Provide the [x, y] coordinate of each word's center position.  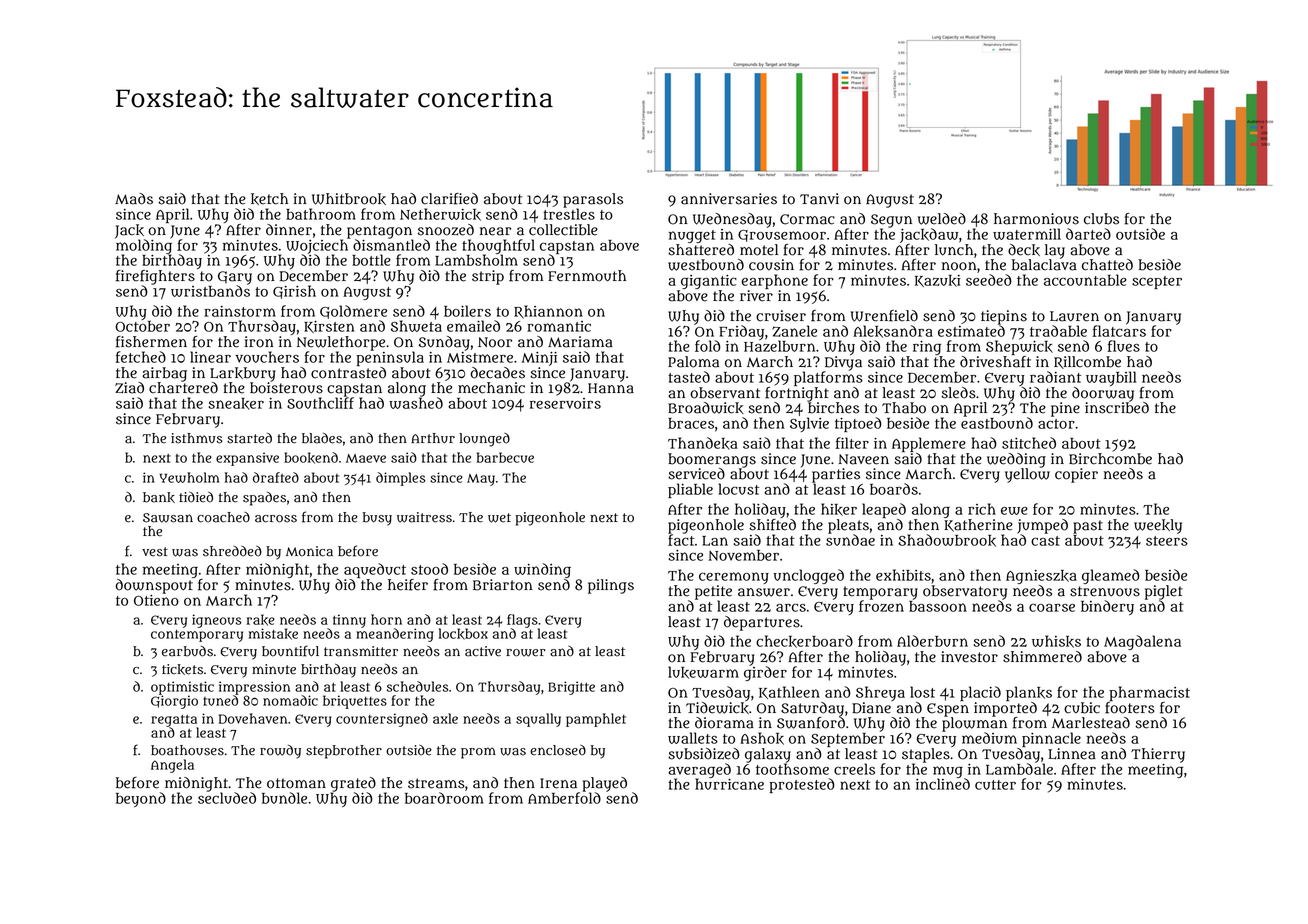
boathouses [187, 750]
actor [1056, 424]
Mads [134, 199]
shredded [232, 551]
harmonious [1036, 219]
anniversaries [729, 199]
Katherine [978, 525]
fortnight [797, 394]
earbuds [187, 651]
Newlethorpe [341, 343]
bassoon [938, 606]
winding [542, 570]
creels [854, 769]
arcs [791, 607]
